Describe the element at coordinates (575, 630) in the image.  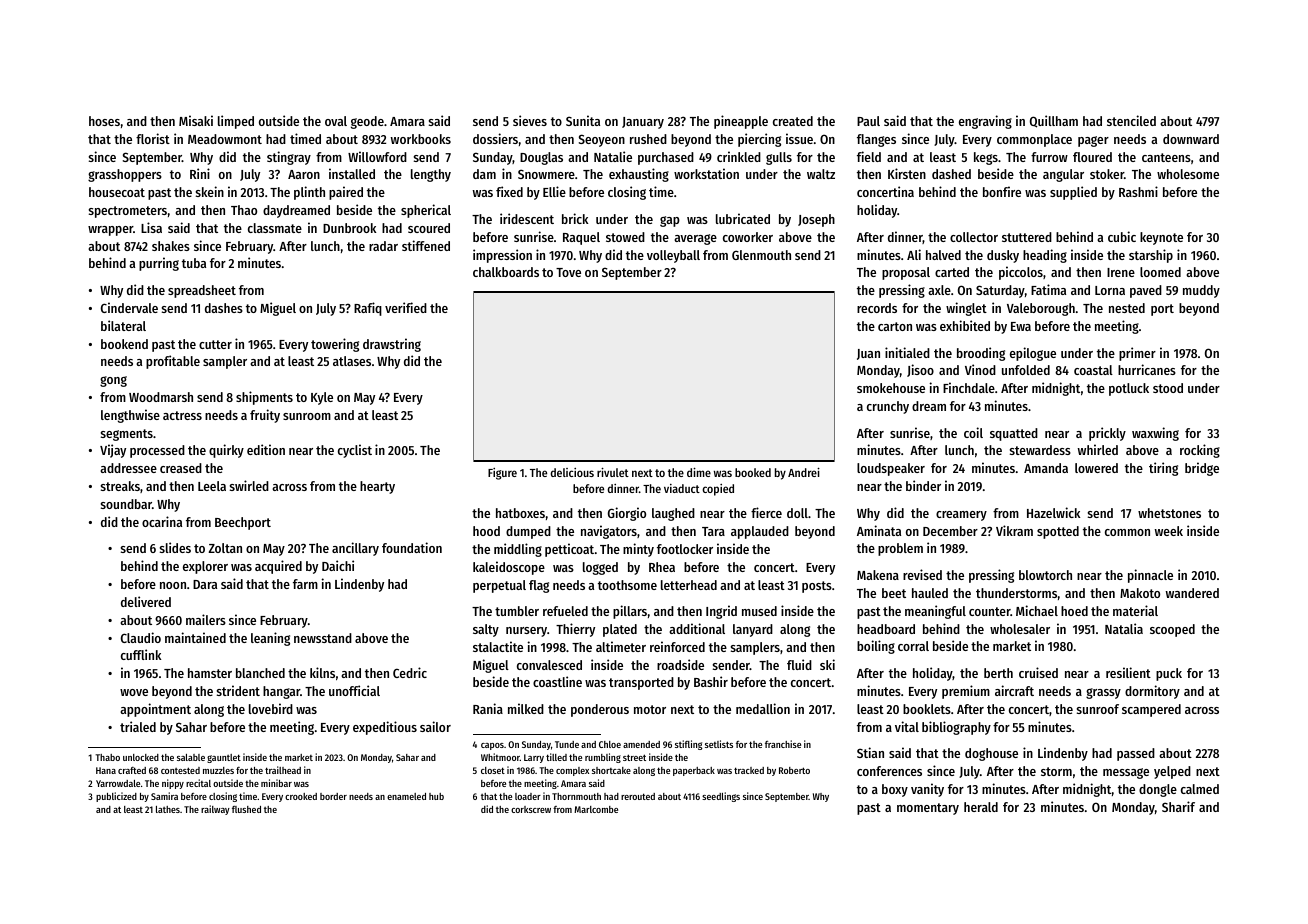
I see `Thierry` at that location.
